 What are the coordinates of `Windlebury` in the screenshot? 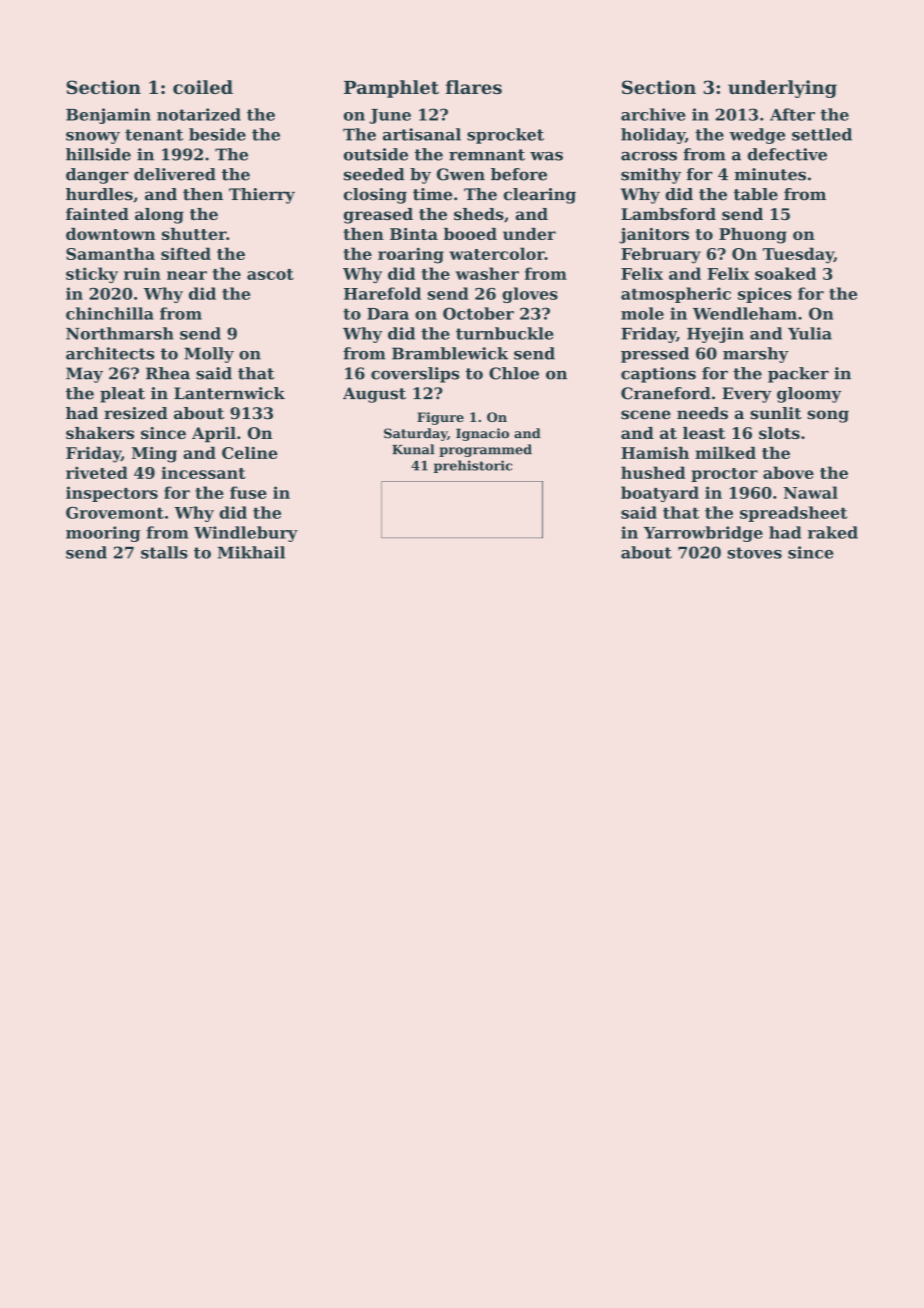 It's located at (246, 534).
